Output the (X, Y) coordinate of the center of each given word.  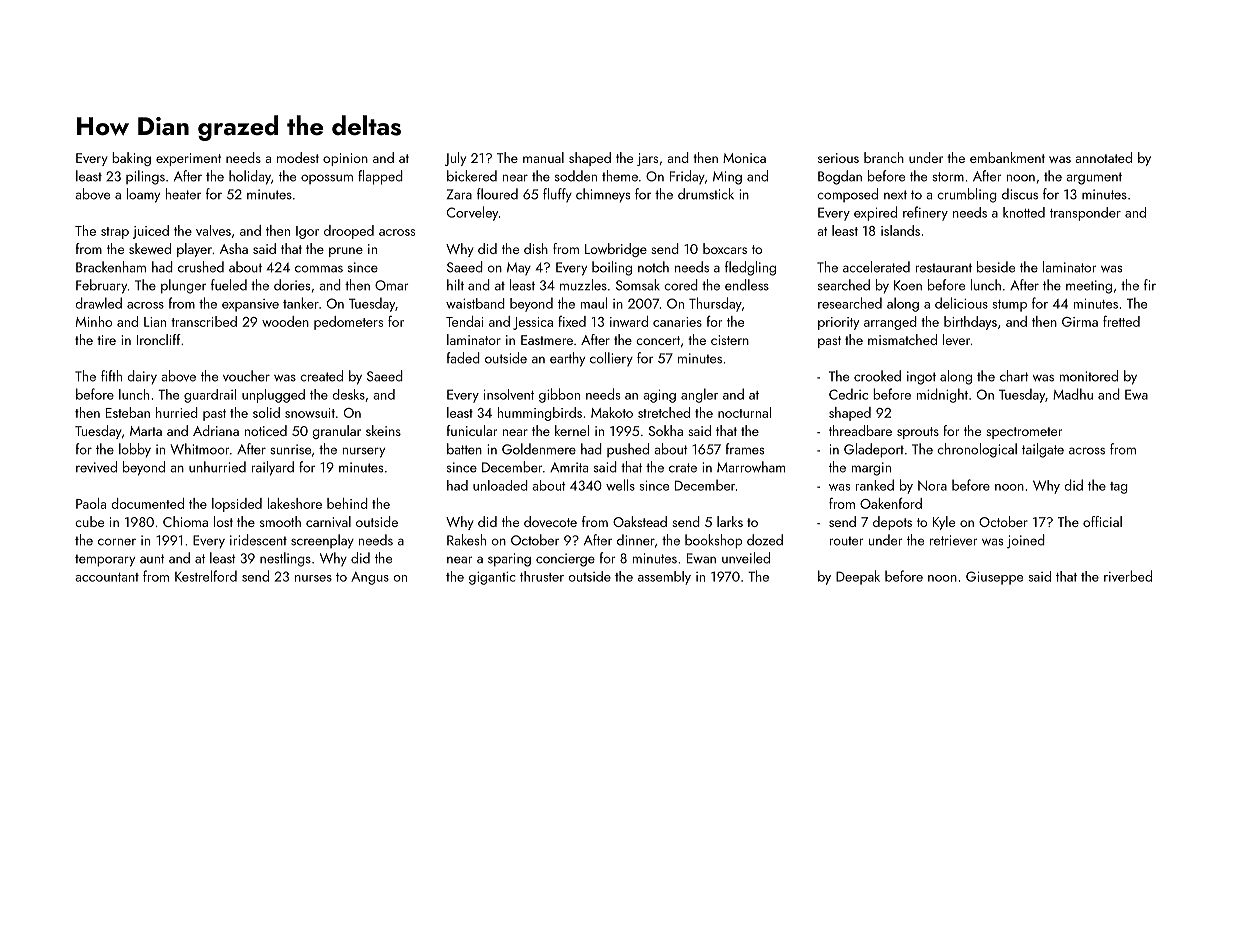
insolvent (509, 394)
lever (956, 339)
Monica (744, 158)
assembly (664, 578)
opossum (327, 179)
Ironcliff (159, 339)
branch (884, 157)
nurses (313, 578)
